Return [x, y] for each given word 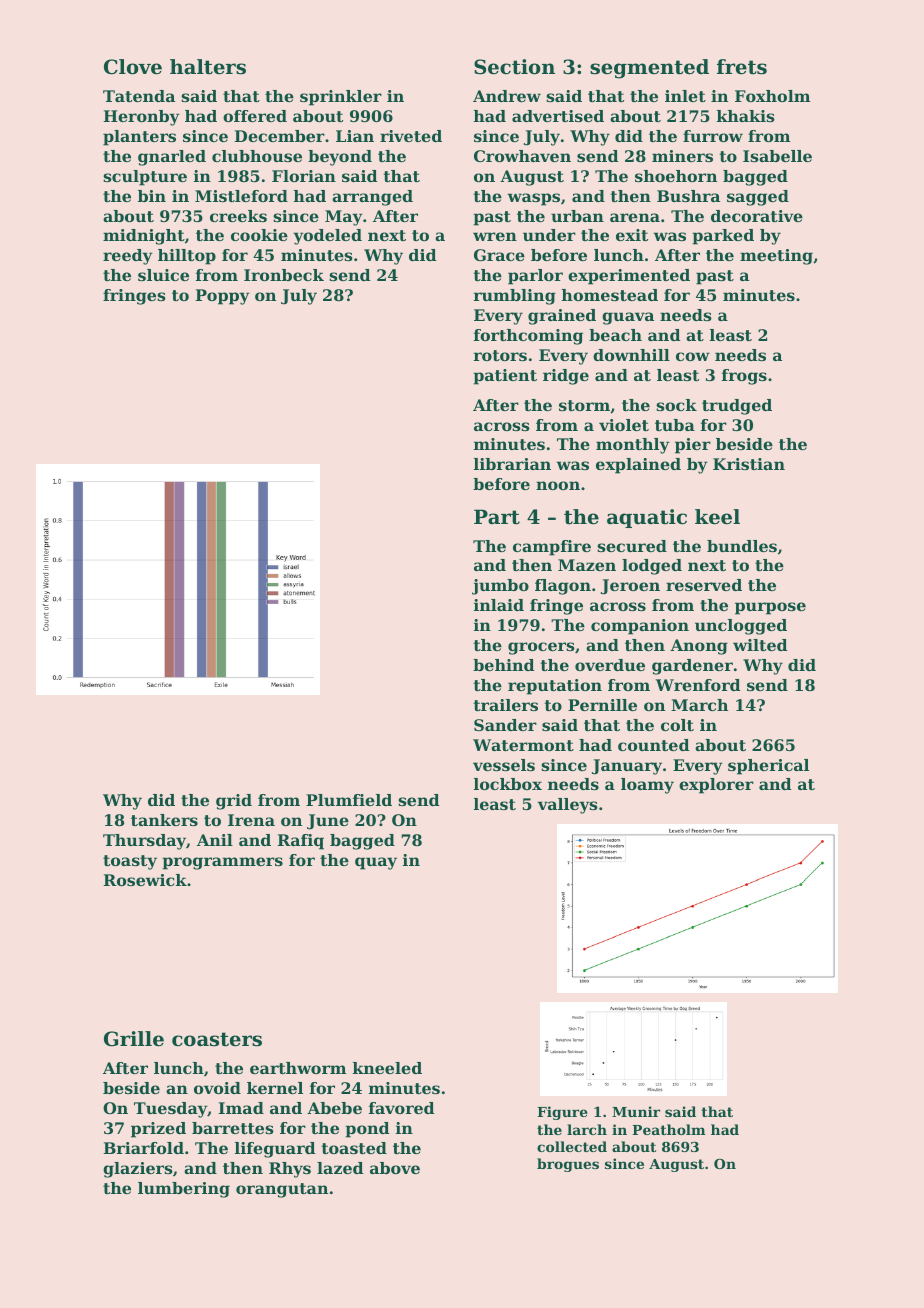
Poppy [223, 297]
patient [505, 377]
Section [514, 67]
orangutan [282, 1190]
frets [742, 67]
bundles [742, 546]
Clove [133, 67]
